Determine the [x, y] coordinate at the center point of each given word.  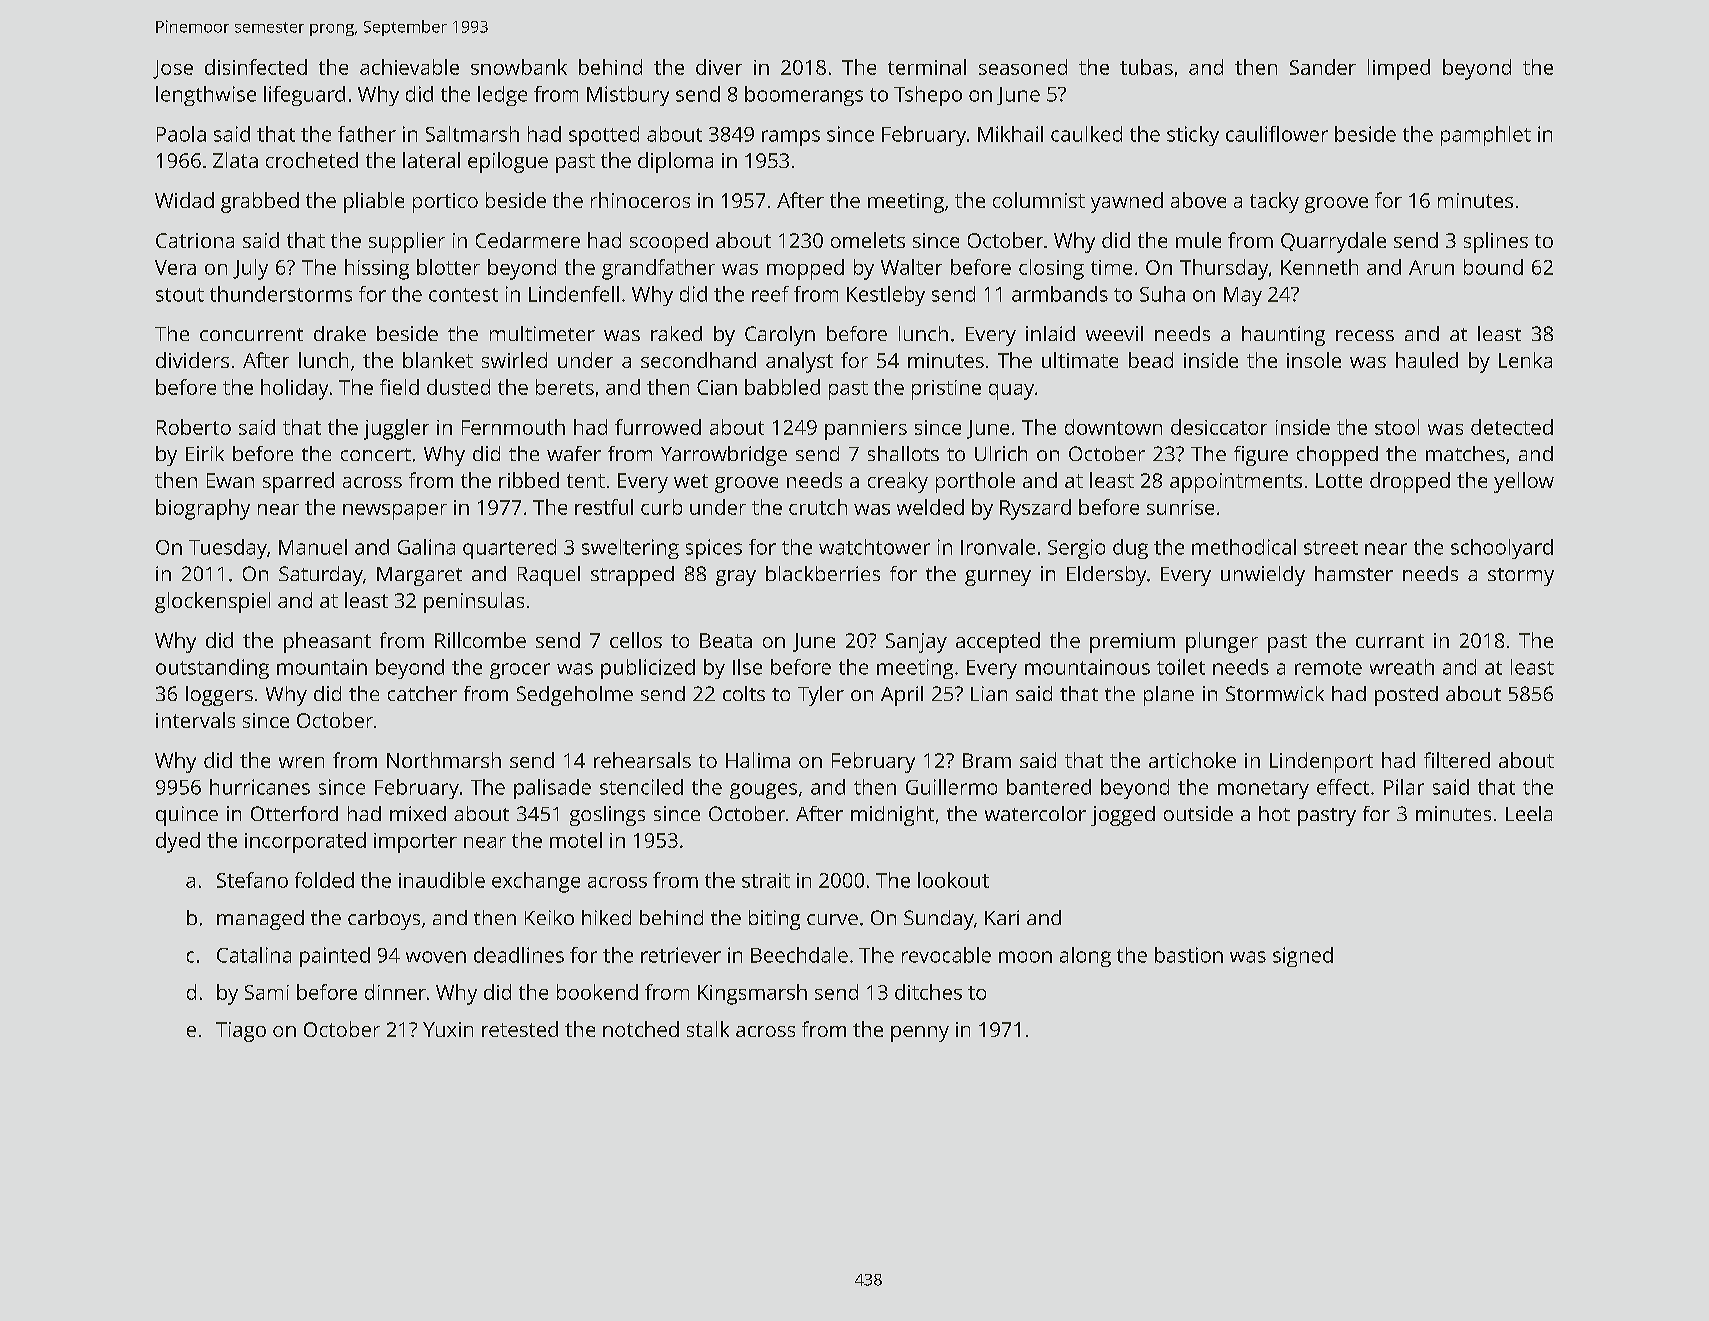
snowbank [519, 67]
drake [340, 333]
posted [1406, 696]
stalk [708, 1029]
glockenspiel [212, 602]
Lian [989, 693]
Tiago [241, 1032]
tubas [1146, 67]
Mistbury [628, 96]
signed [1303, 957]
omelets [868, 240]
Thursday [1224, 269]
